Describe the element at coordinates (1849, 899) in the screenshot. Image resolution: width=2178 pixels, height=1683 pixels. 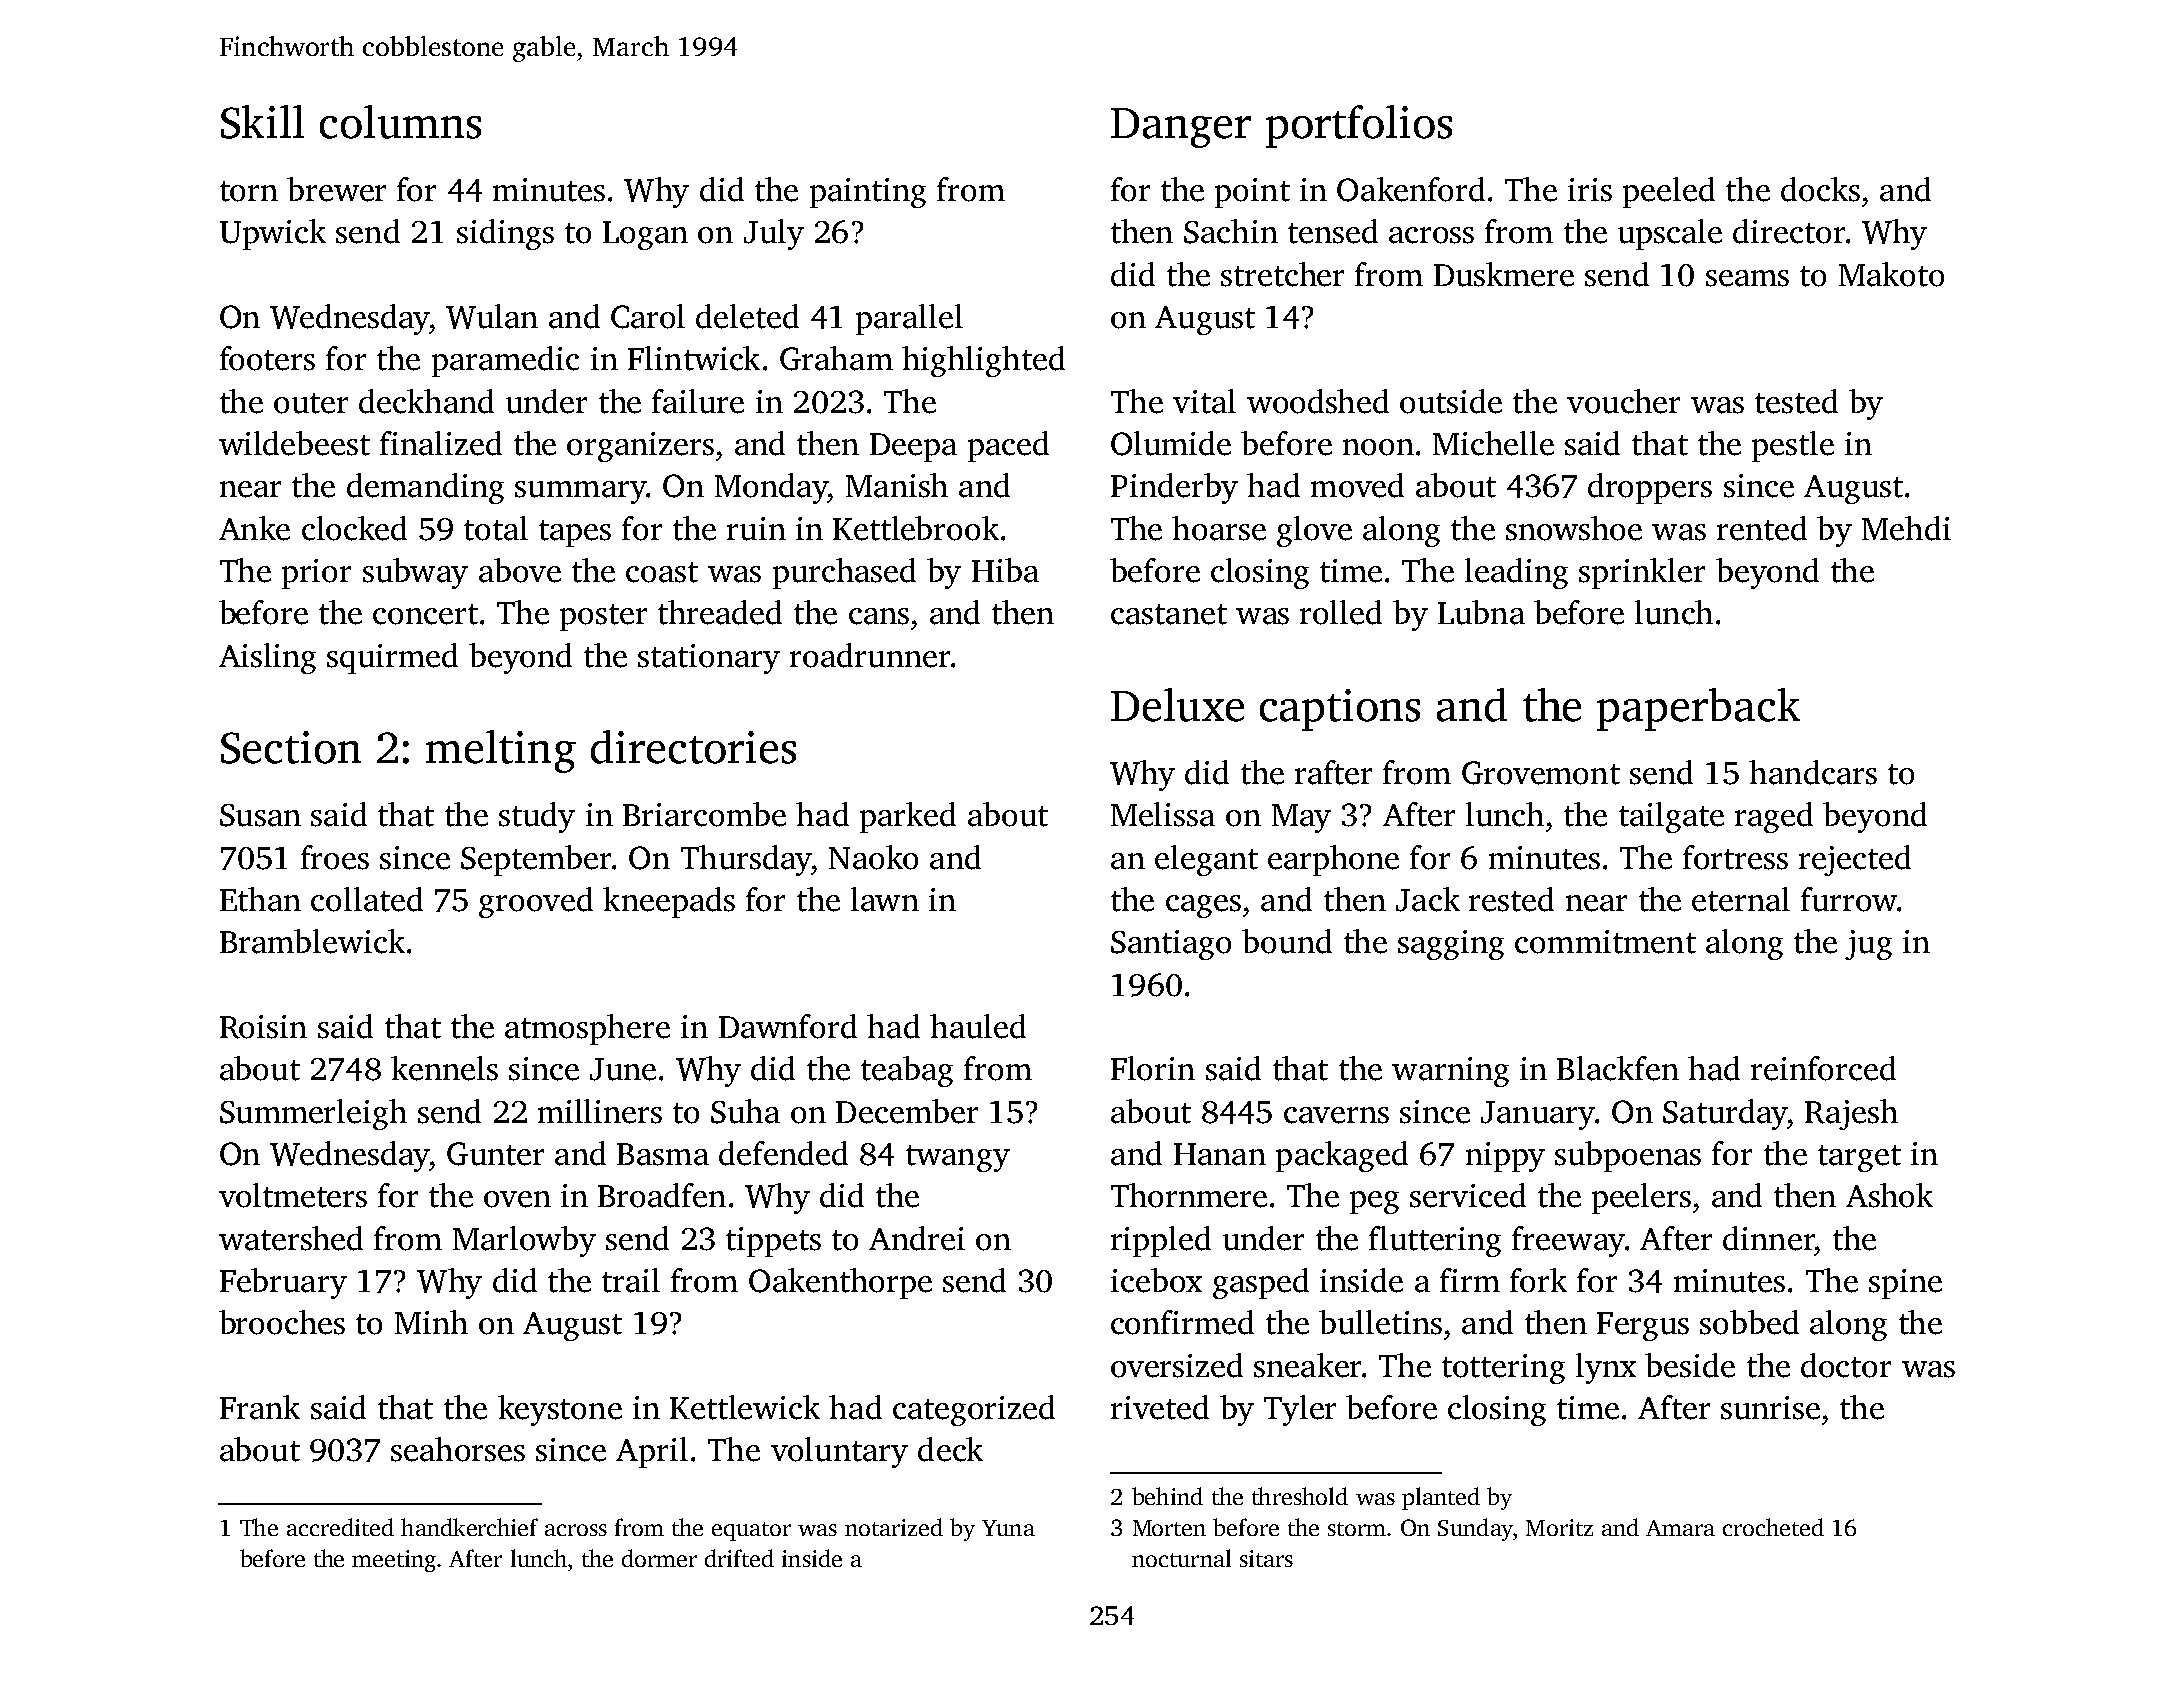
I see `furrow` at that location.
